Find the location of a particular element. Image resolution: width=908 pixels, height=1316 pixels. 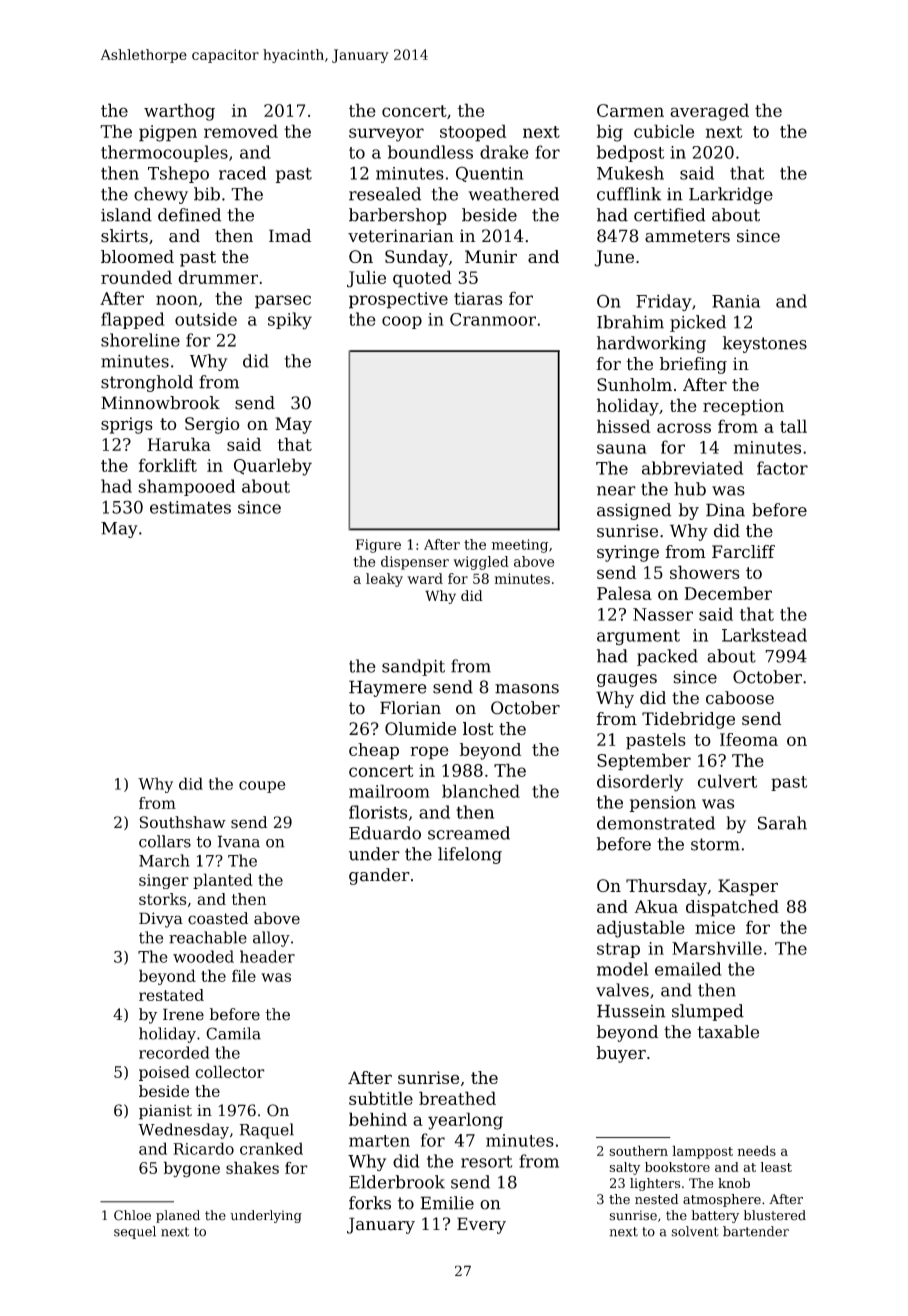

coasted is located at coordinates (218, 918).
